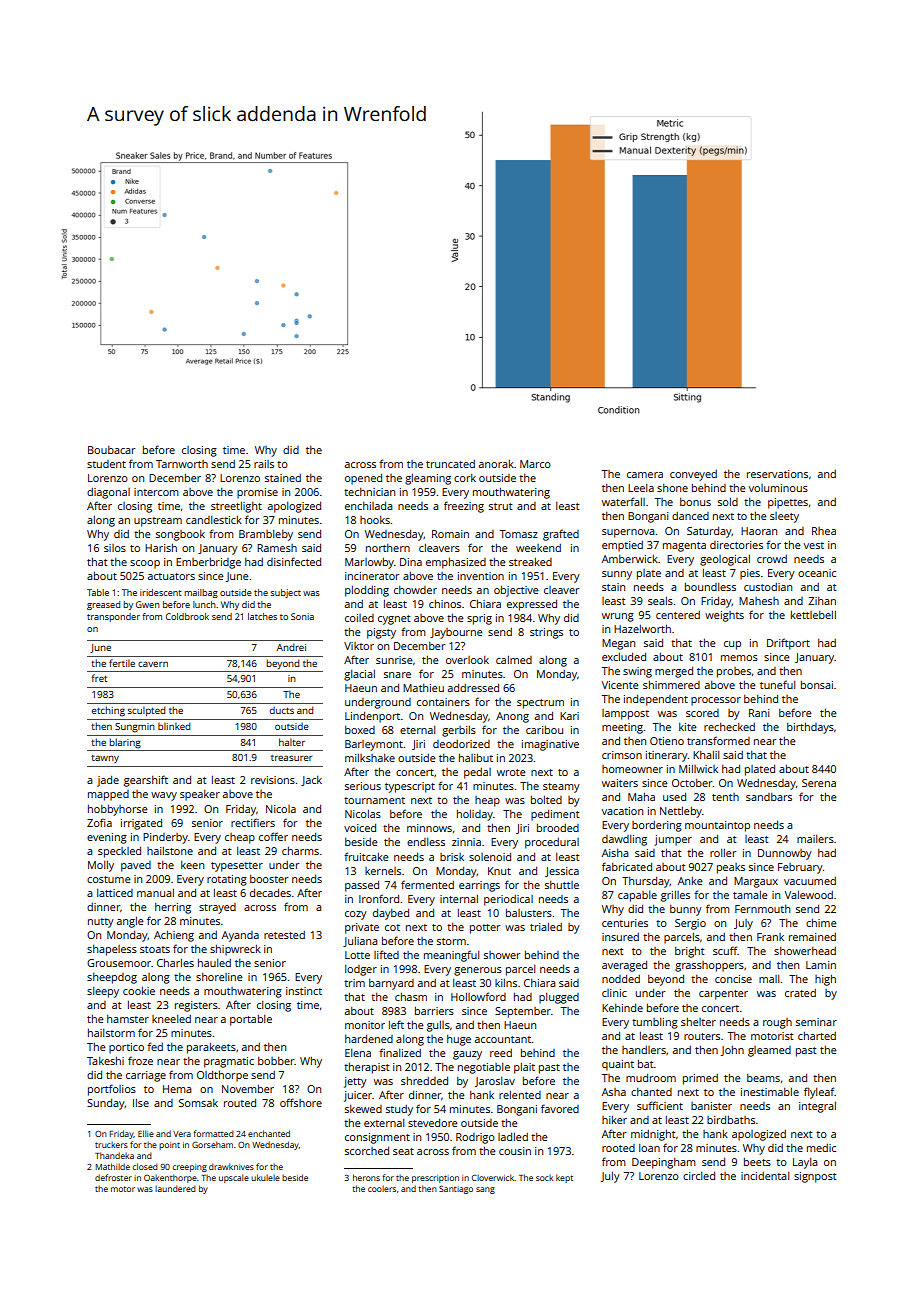 Image resolution: width=924 pixels, height=1308 pixels. What do you see at coordinates (187, 616) in the screenshot?
I see `Coldbrook` at bounding box center [187, 616].
